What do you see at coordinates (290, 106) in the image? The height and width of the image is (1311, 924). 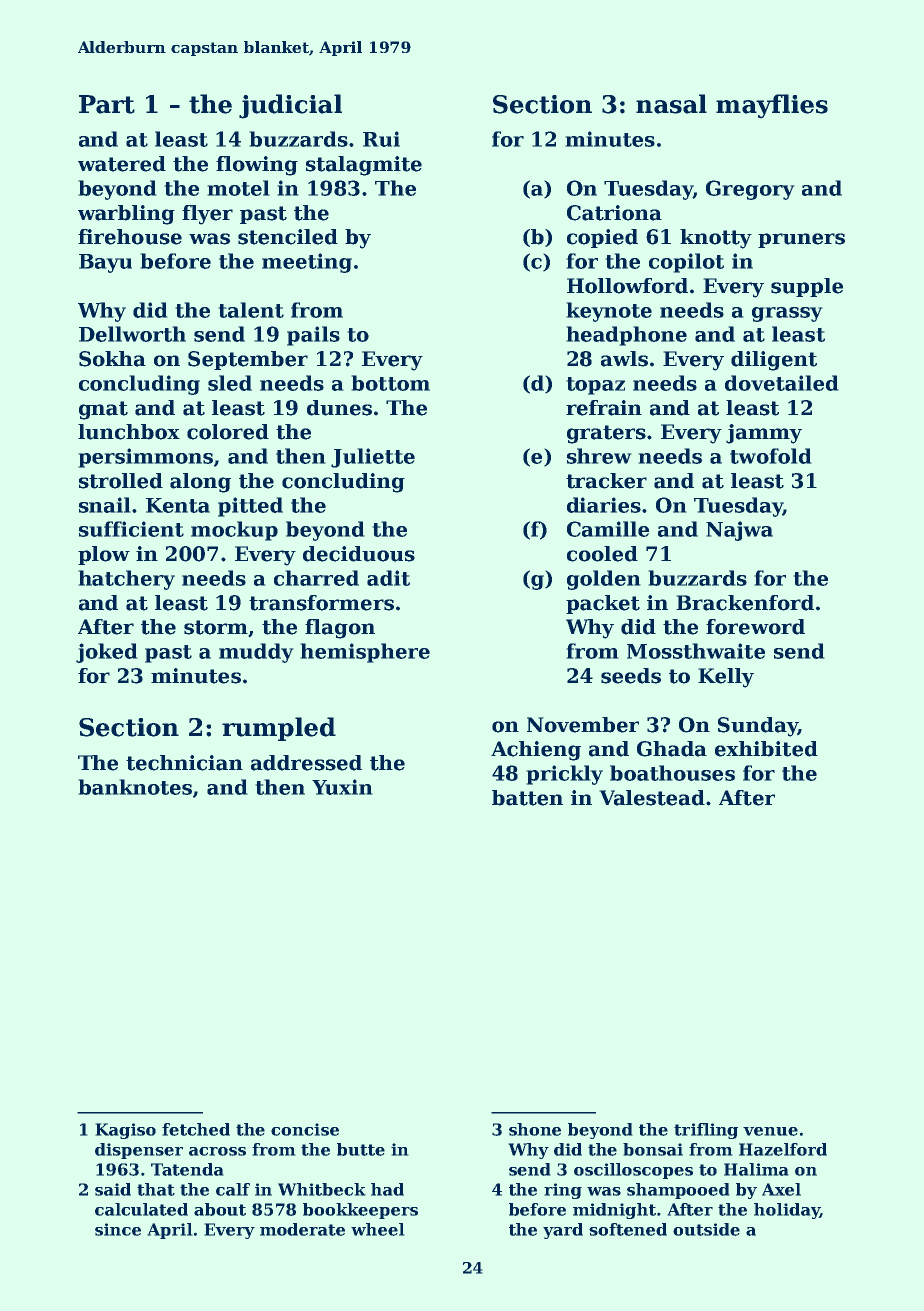 I see `judicial` at bounding box center [290, 106].
